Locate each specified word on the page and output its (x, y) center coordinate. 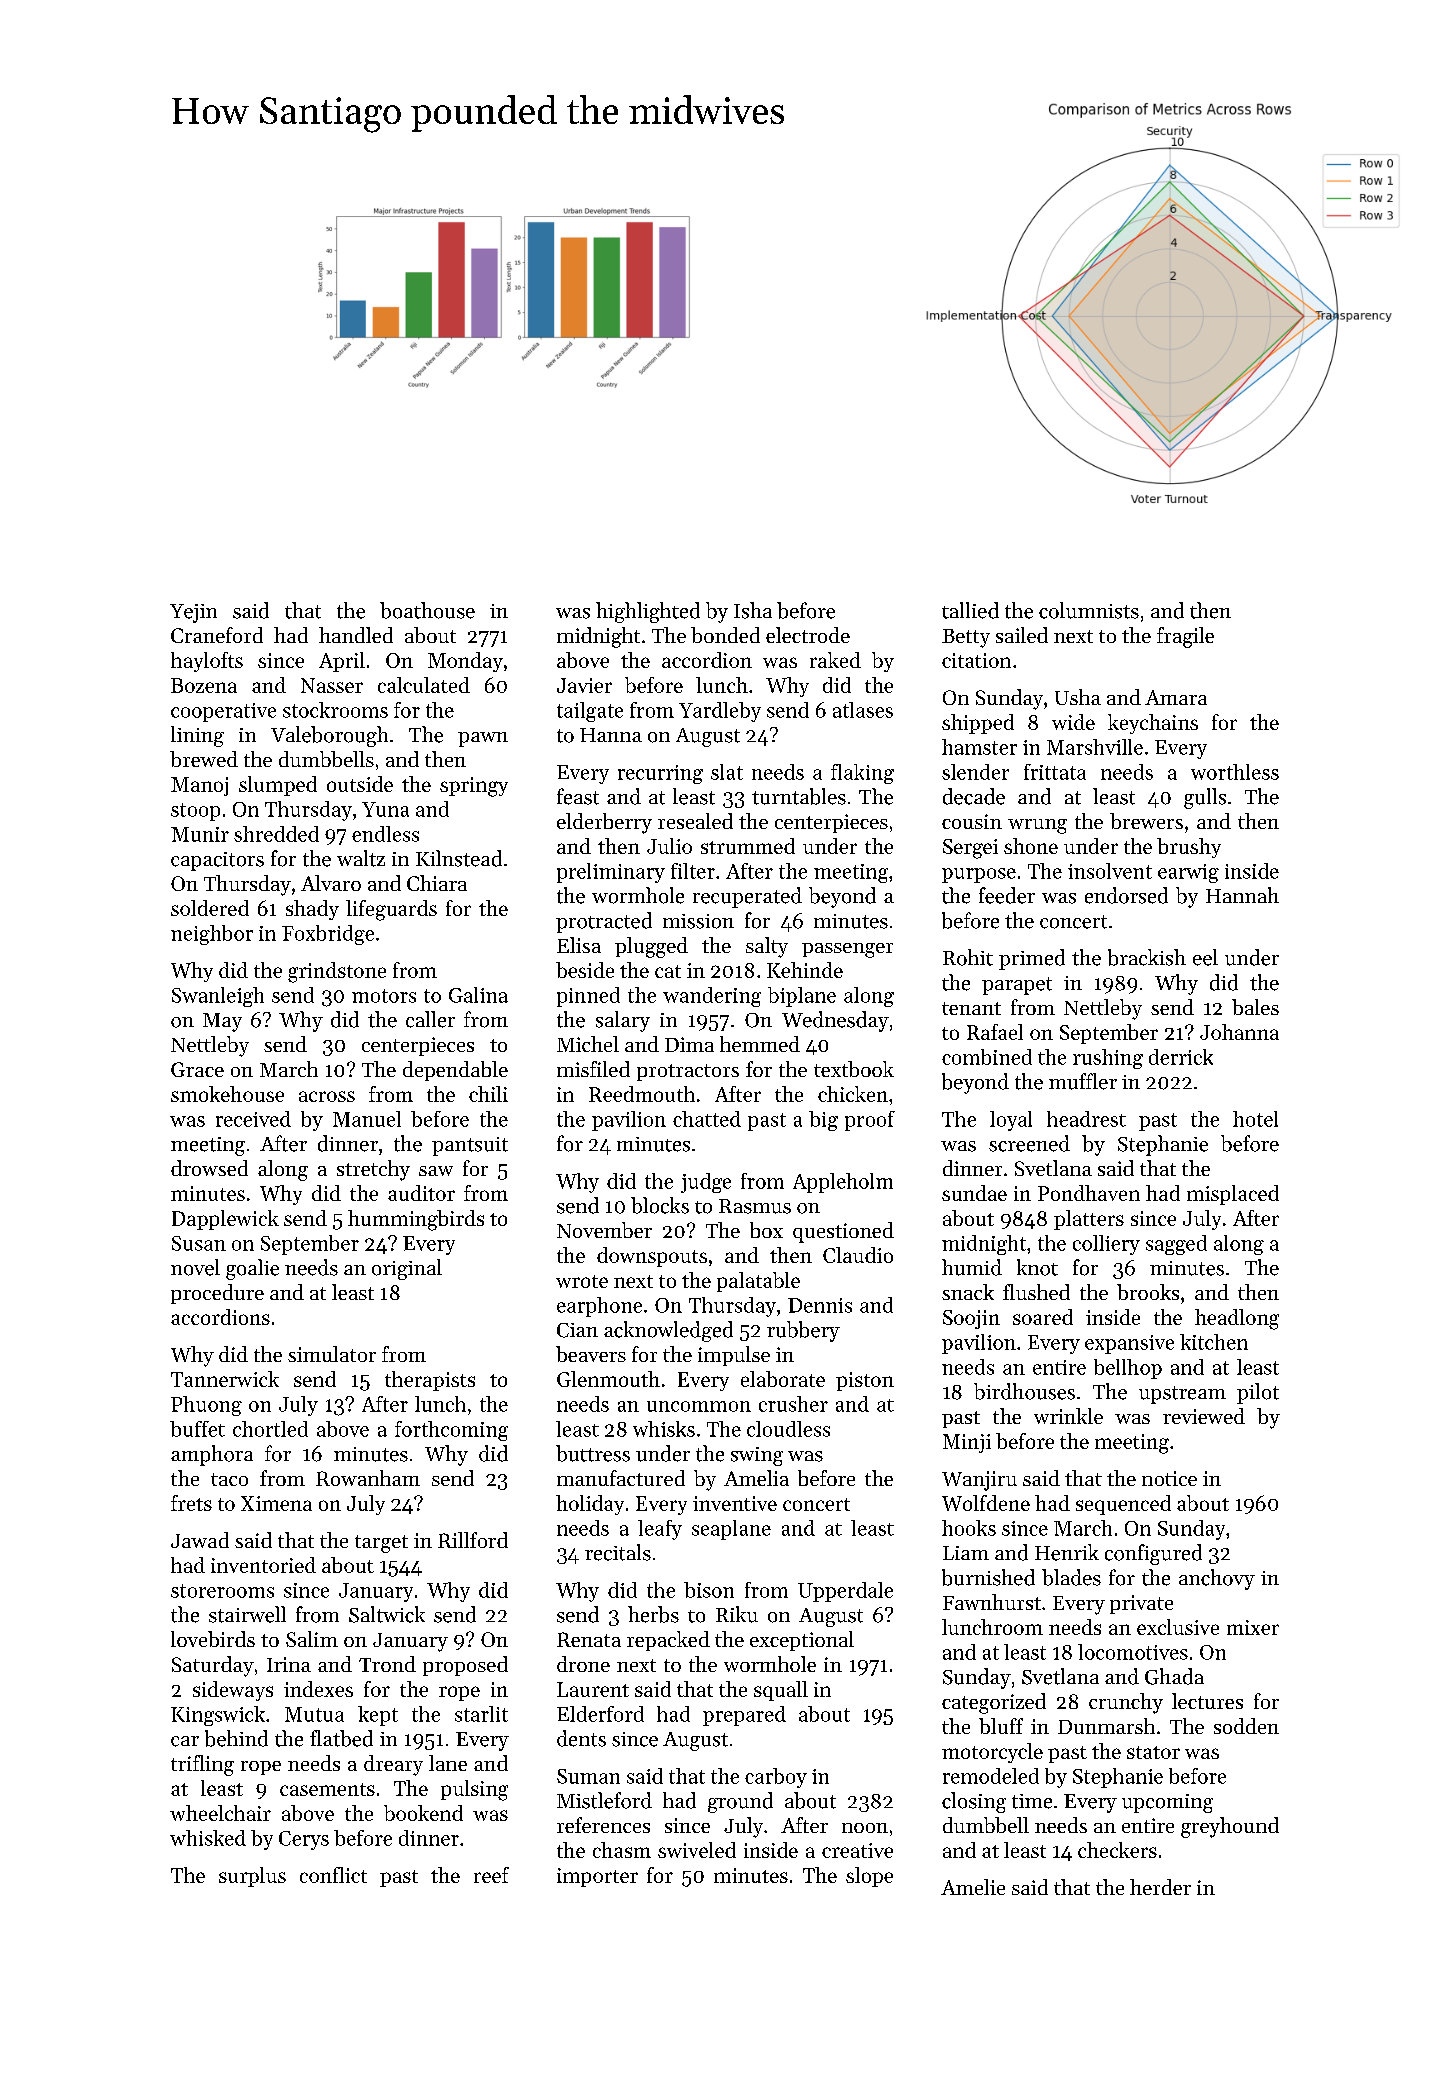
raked (835, 660)
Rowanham (368, 1478)
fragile (1185, 637)
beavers (591, 1354)
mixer (1253, 1627)
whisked (208, 1838)
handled (356, 635)
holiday (590, 1505)
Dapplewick (225, 1220)
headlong (1237, 1319)
